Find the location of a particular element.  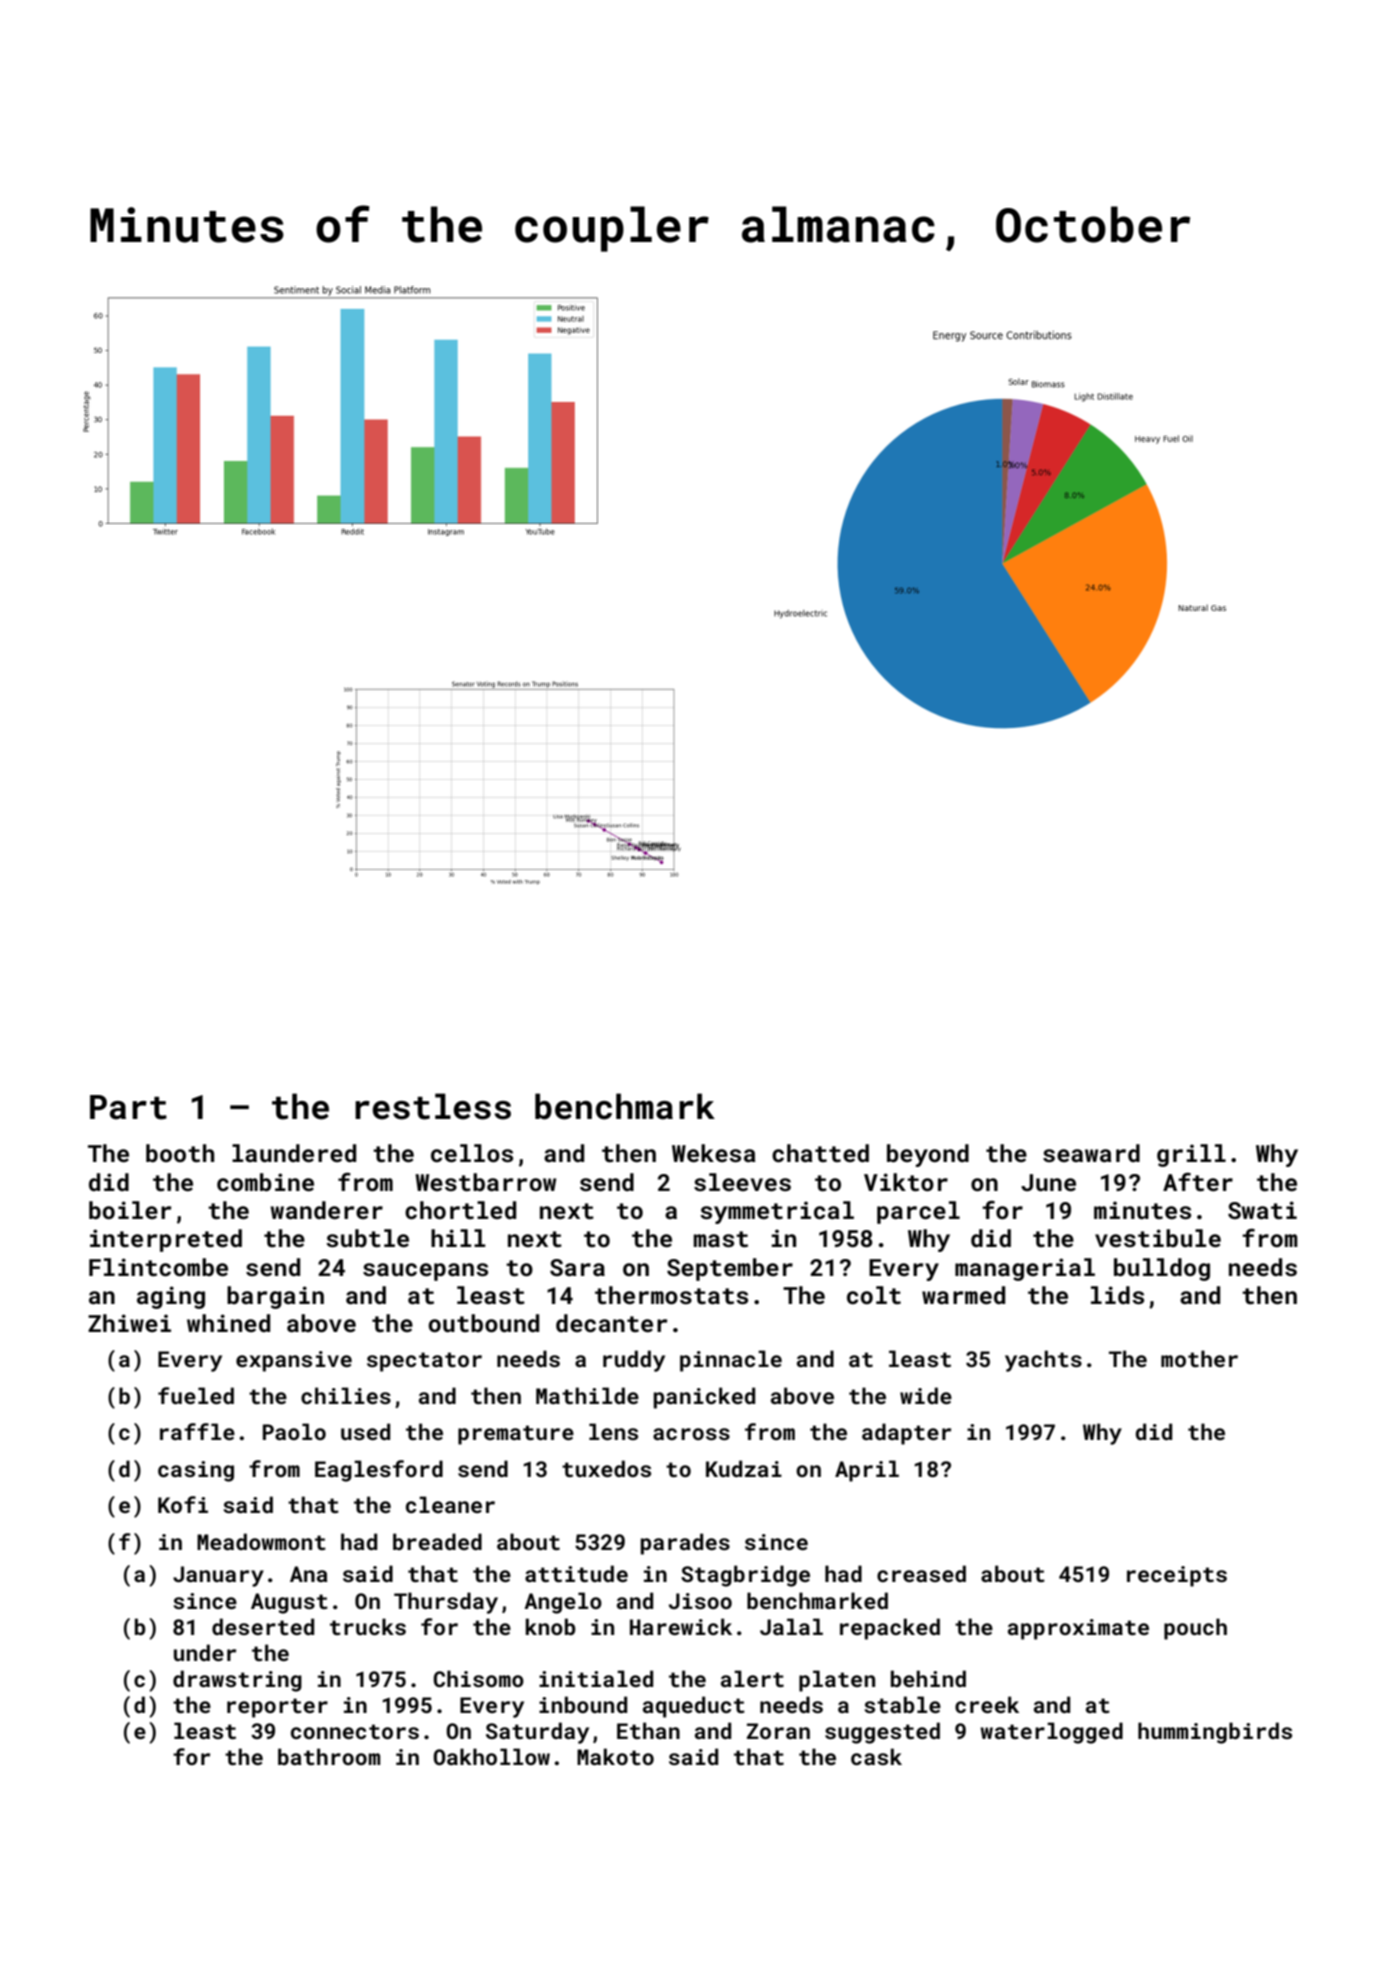

Wekesa is located at coordinates (714, 1153).
